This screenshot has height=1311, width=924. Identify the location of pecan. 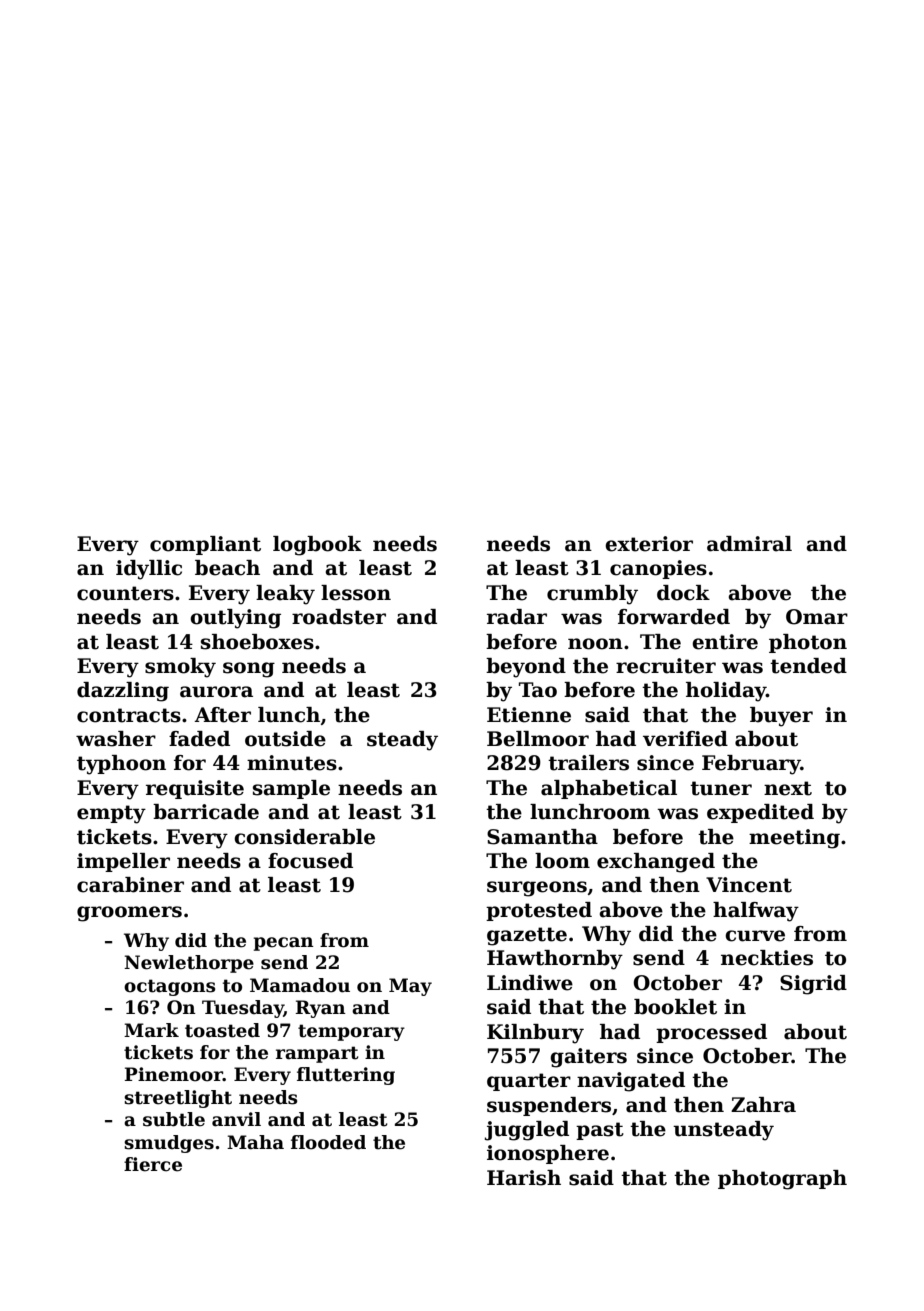
(284, 944).
